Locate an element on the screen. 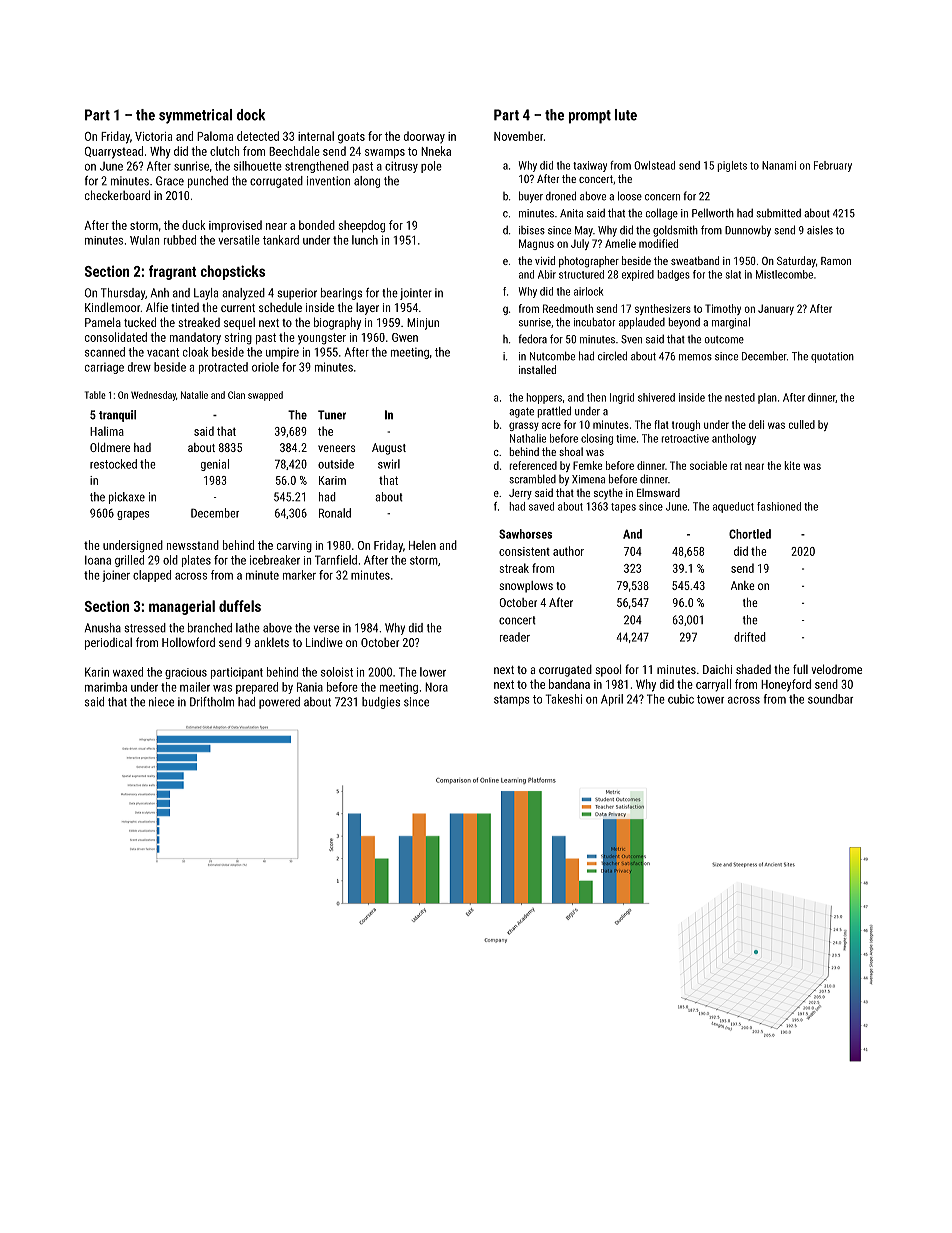 Image resolution: width=952 pixels, height=1233 pixels. carryall is located at coordinates (713, 685).
